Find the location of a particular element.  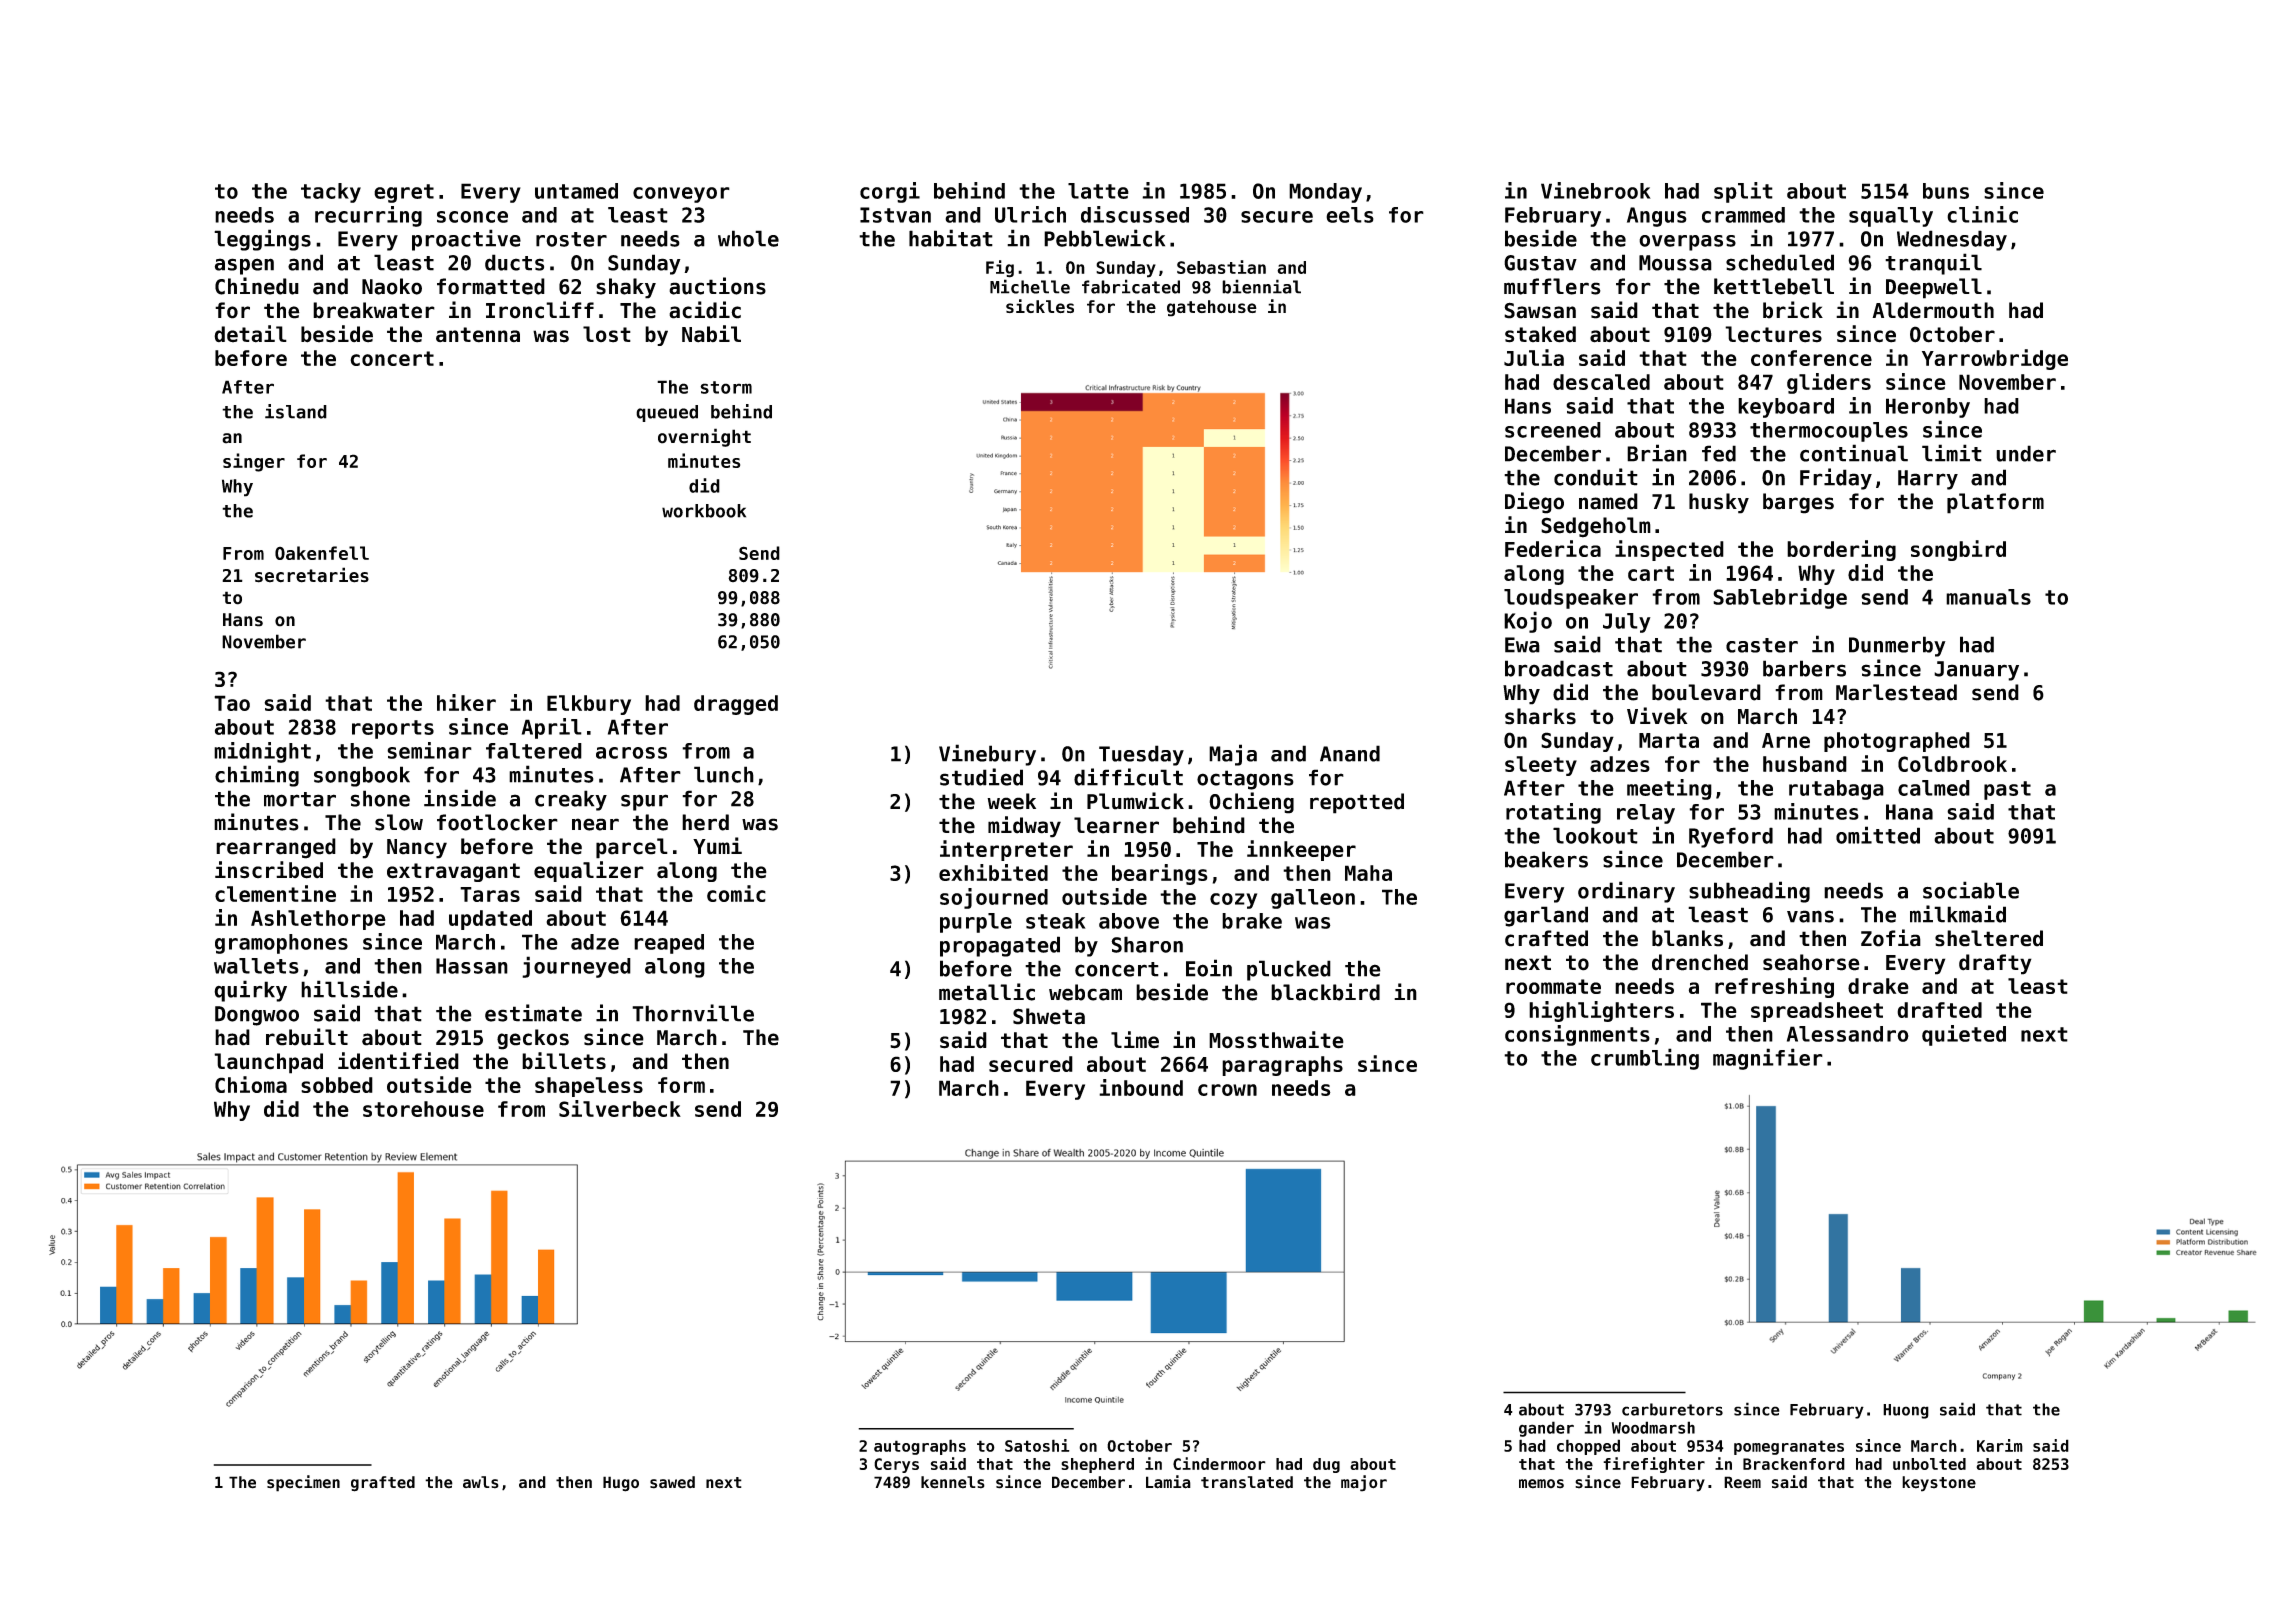

workbook is located at coordinates (704, 511).
